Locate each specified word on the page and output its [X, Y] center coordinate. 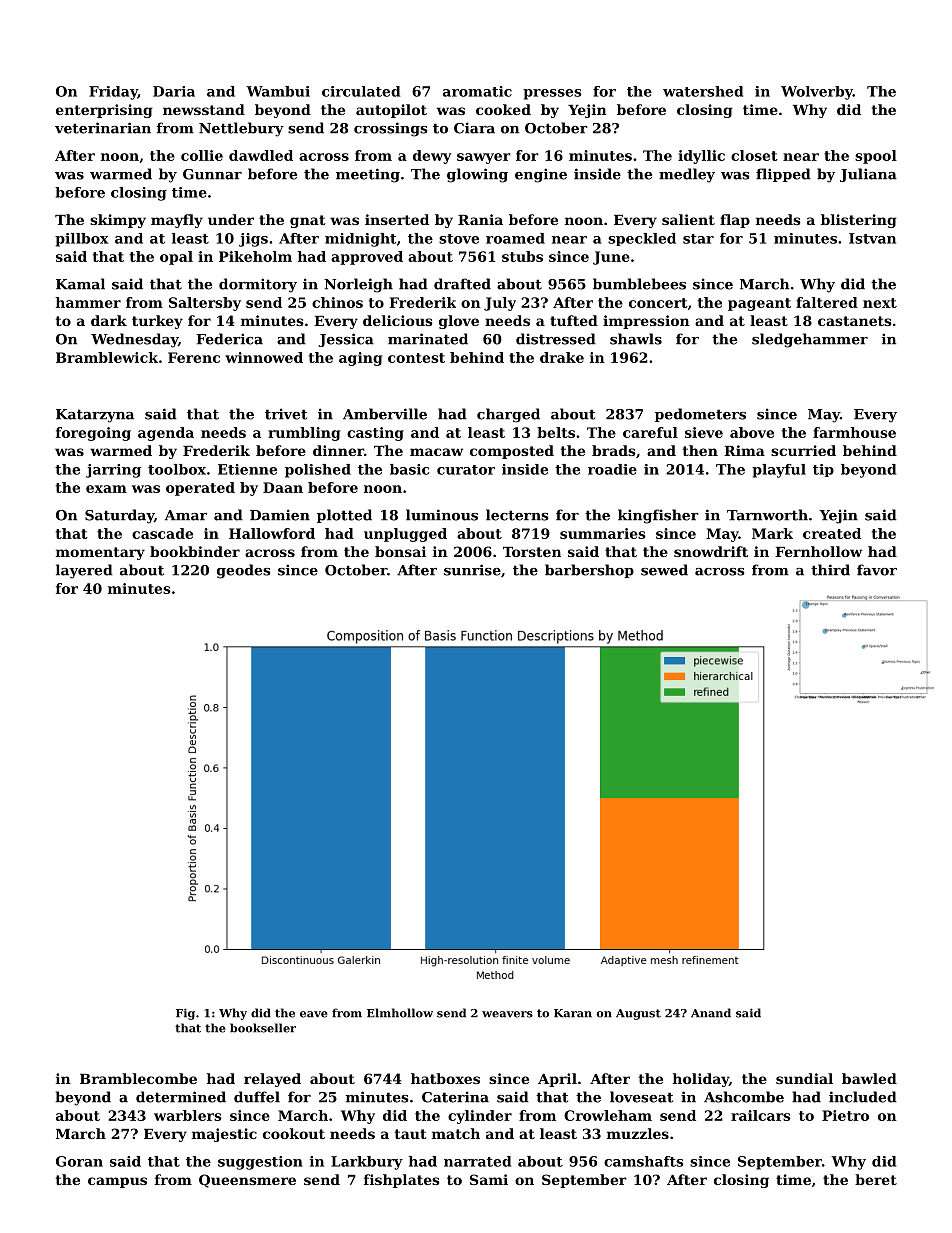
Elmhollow [400, 1013]
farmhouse [854, 432]
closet [754, 155]
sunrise [472, 570]
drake [562, 357]
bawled [869, 1078]
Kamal [80, 284]
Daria [174, 91]
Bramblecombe [138, 1078]
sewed [664, 570]
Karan [573, 1013]
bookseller [263, 1028]
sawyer [484, 158]
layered [84, 571]
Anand [711, 1013]
